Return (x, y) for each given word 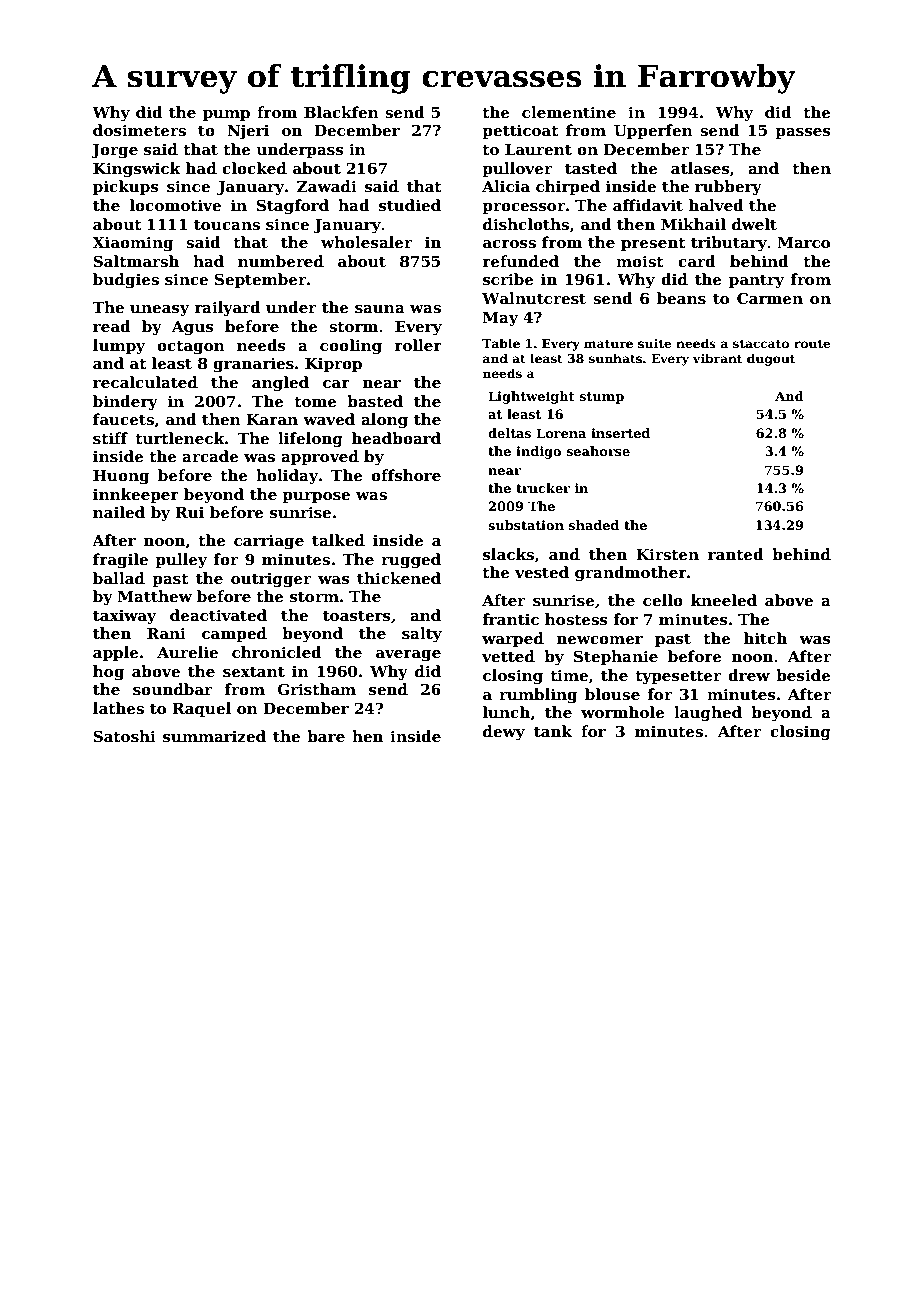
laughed (708, 714)
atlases (700, 168)
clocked (254, 168)
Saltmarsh (136, 261)
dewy (504, 733)
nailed (119, 512)
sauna (380, 309)
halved (716, 205)
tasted (591, 168)
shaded (594, 525)
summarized (214, 736)
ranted (736, 554)
